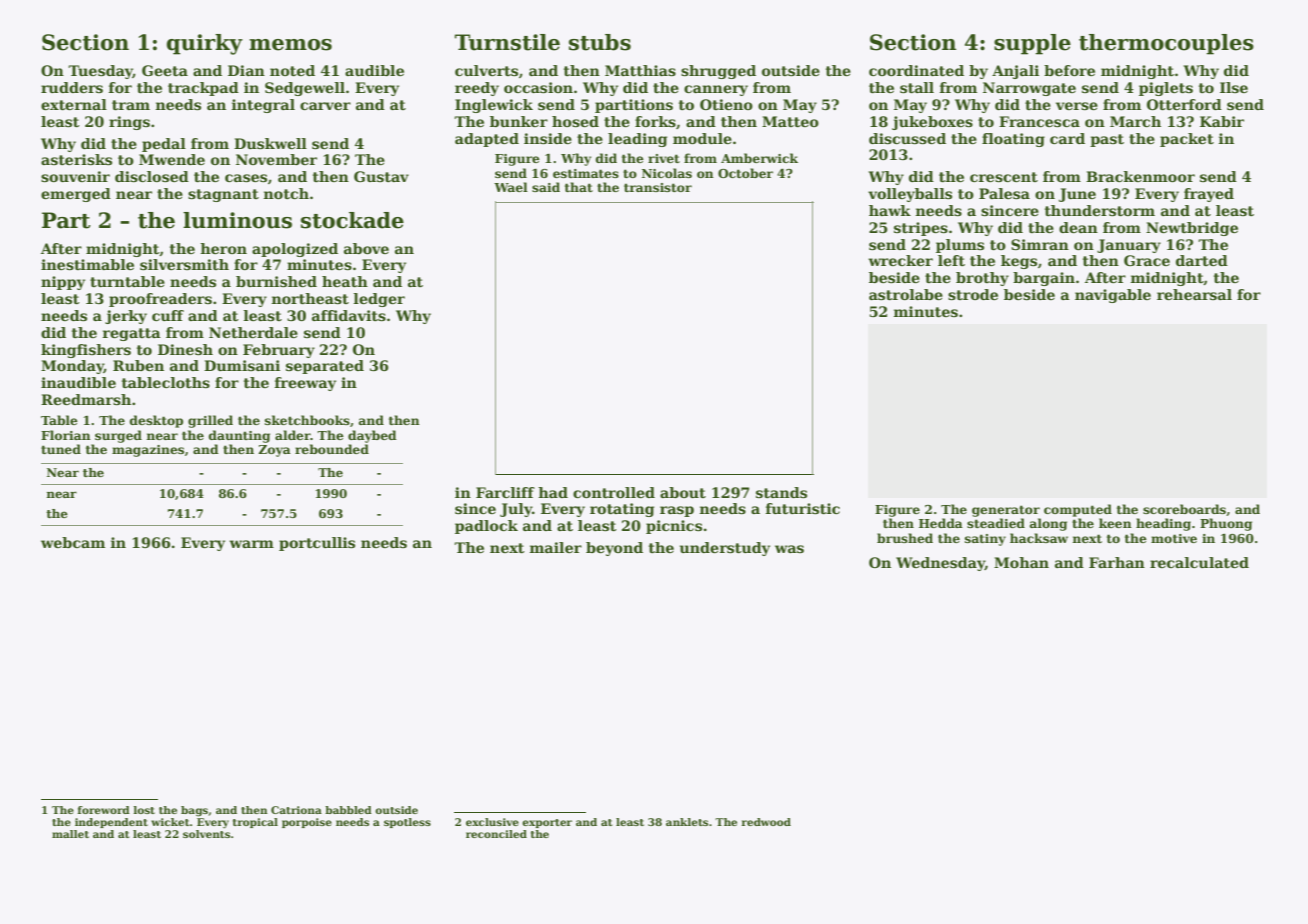  Describe the element at coordinates (496, 834) in the page. I see `reconciled` at that location.
